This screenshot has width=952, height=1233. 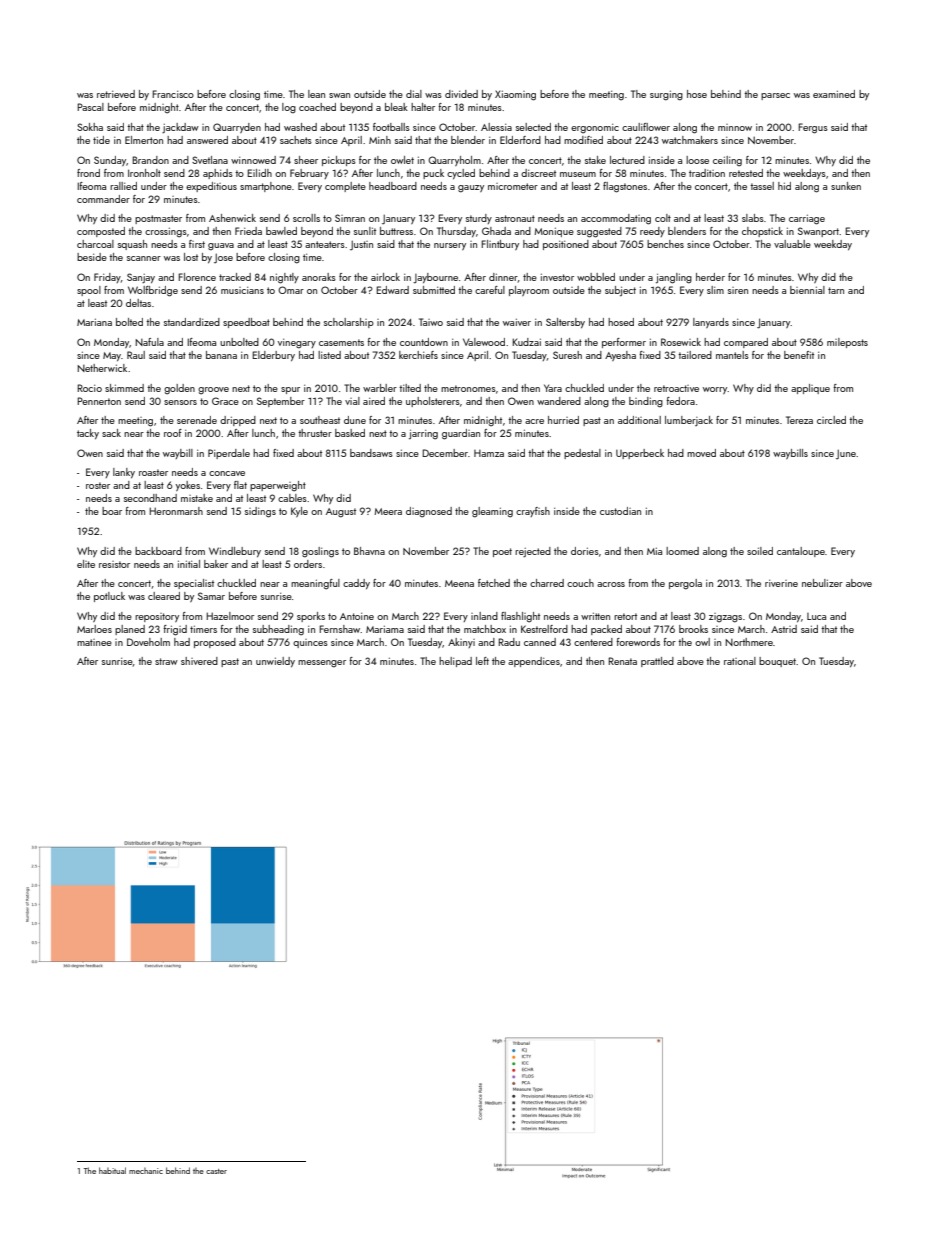 What do you see at coordinates (396, 231) in the screenshot?
I see `buttress` at bounding box center [396, 231].
